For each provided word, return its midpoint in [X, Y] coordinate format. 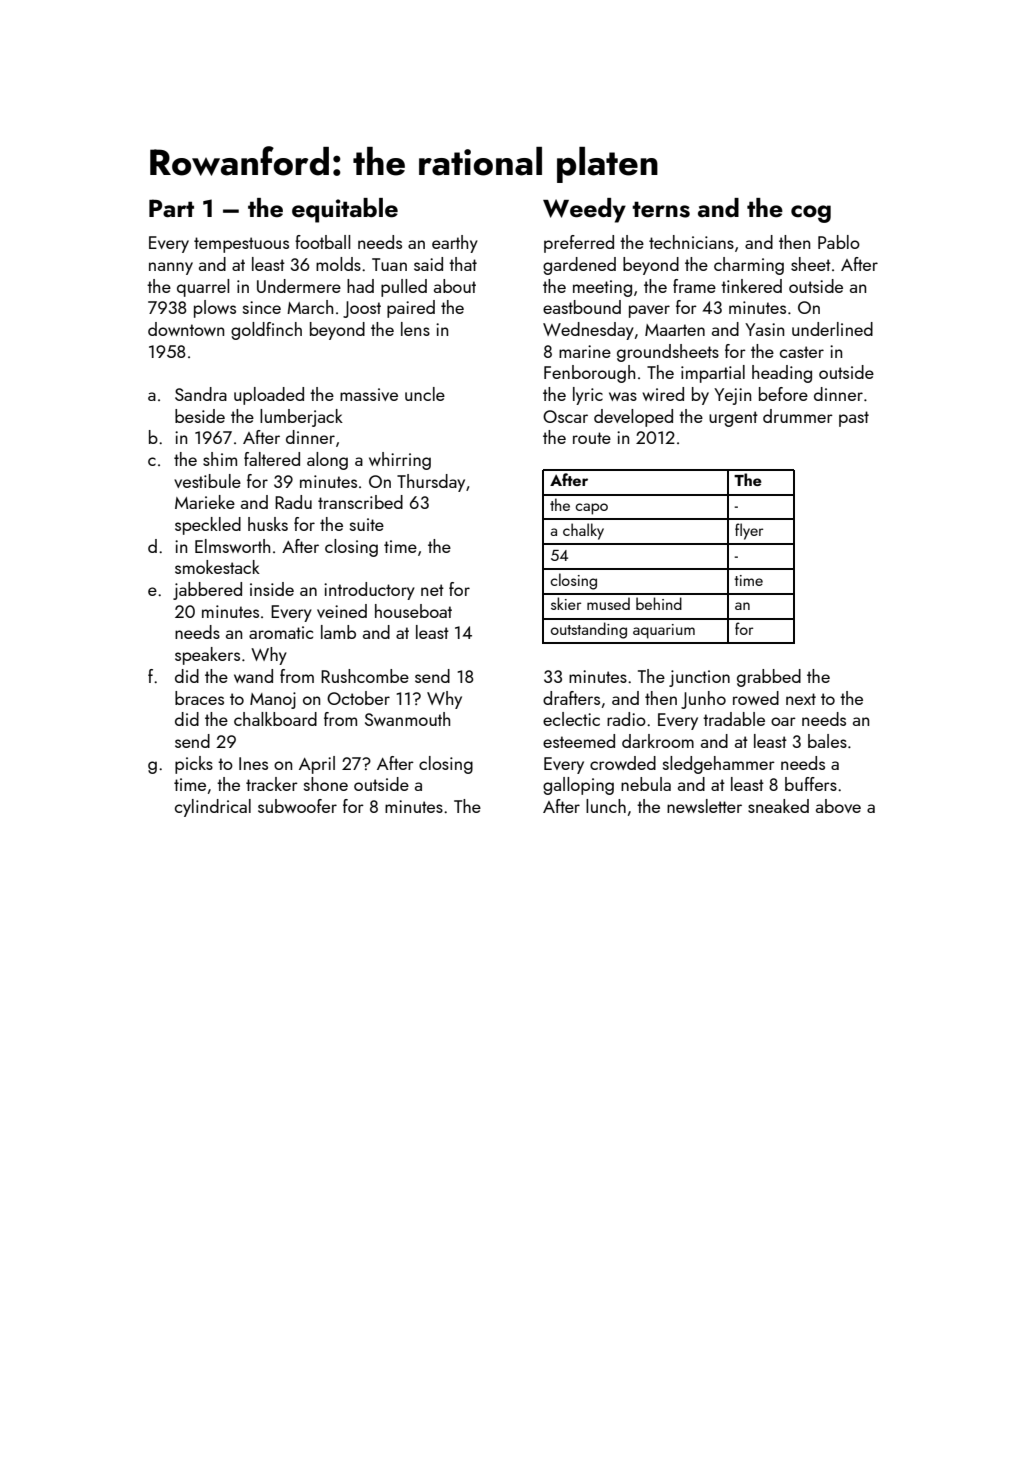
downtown [186, 329]
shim [220, 459]
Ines [253, 763]
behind [659, 603]
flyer [749, 531]
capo [591, 509]
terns [661, 209]
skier [566, 603]
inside [272, 589]
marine [585, 351]
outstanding [589, 630]
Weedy [584, 210]
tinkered [751, 286]
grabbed [769, 678]
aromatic [281, 632]
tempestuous [241, 245]
